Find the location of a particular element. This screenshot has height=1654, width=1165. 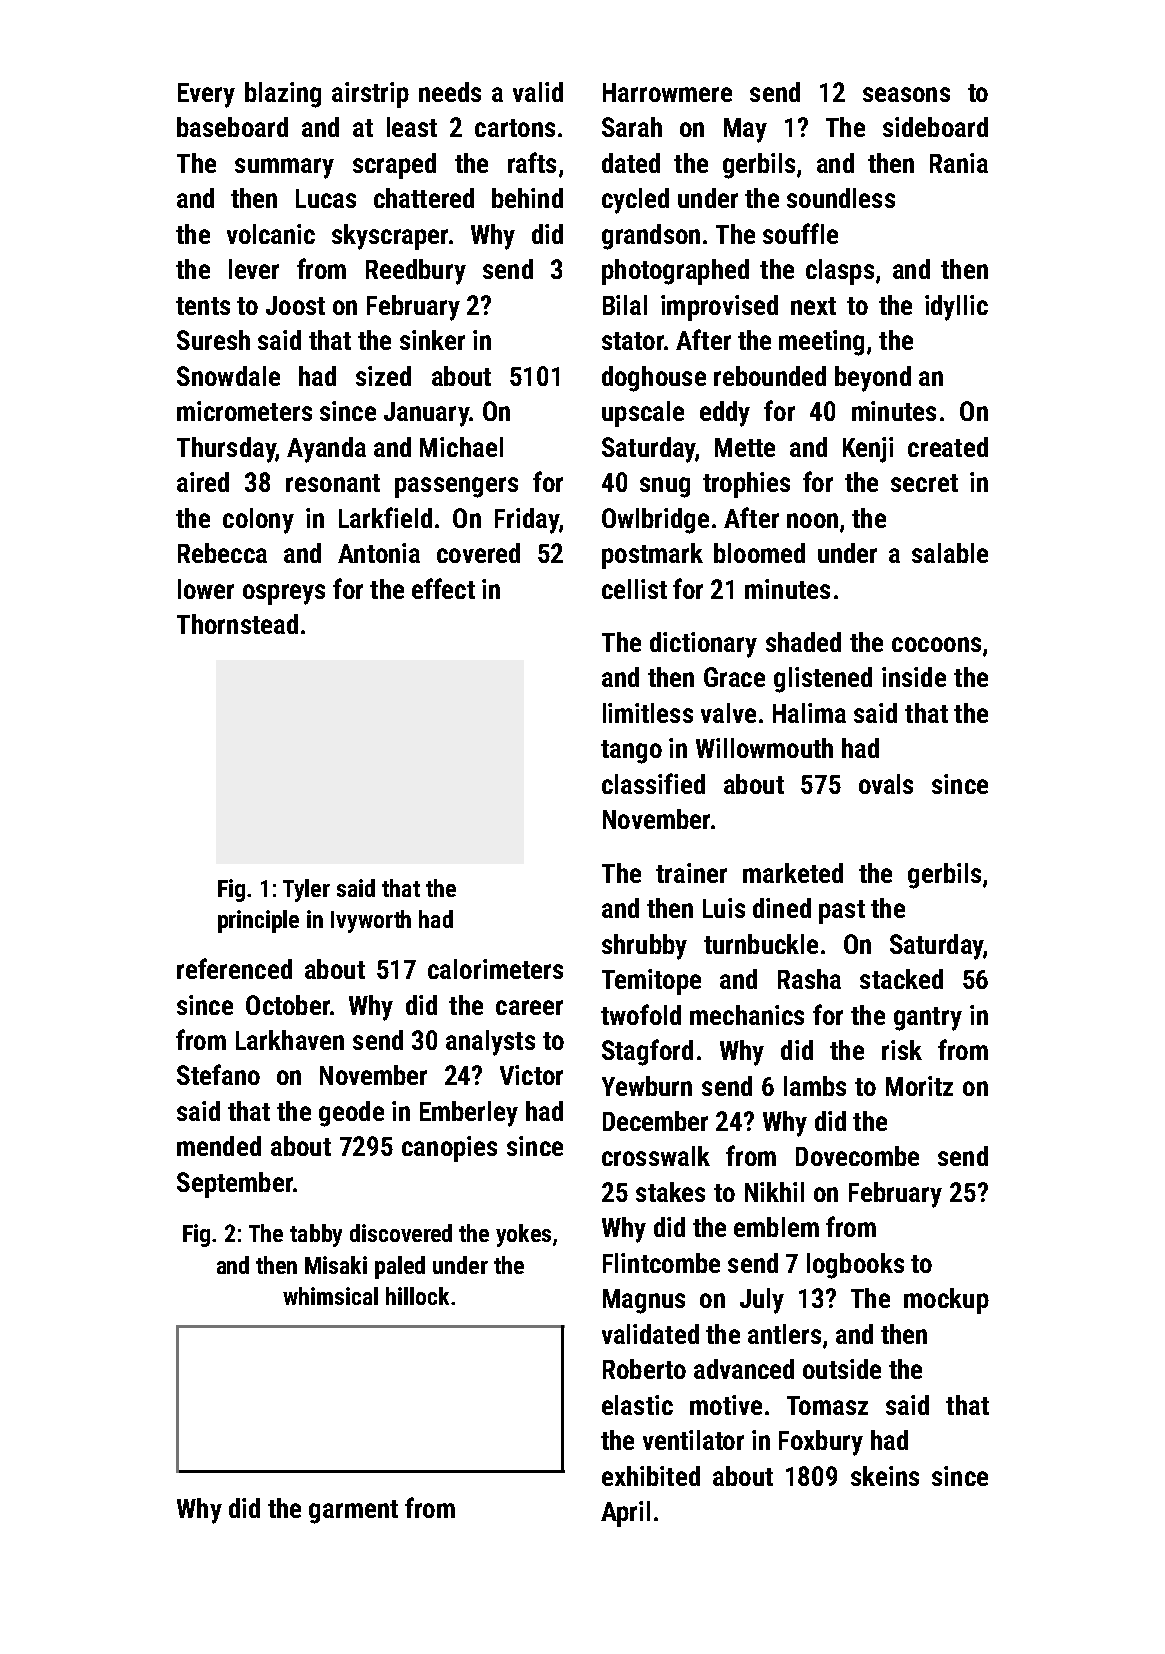

garment is located at coordinates (353, 1512).
